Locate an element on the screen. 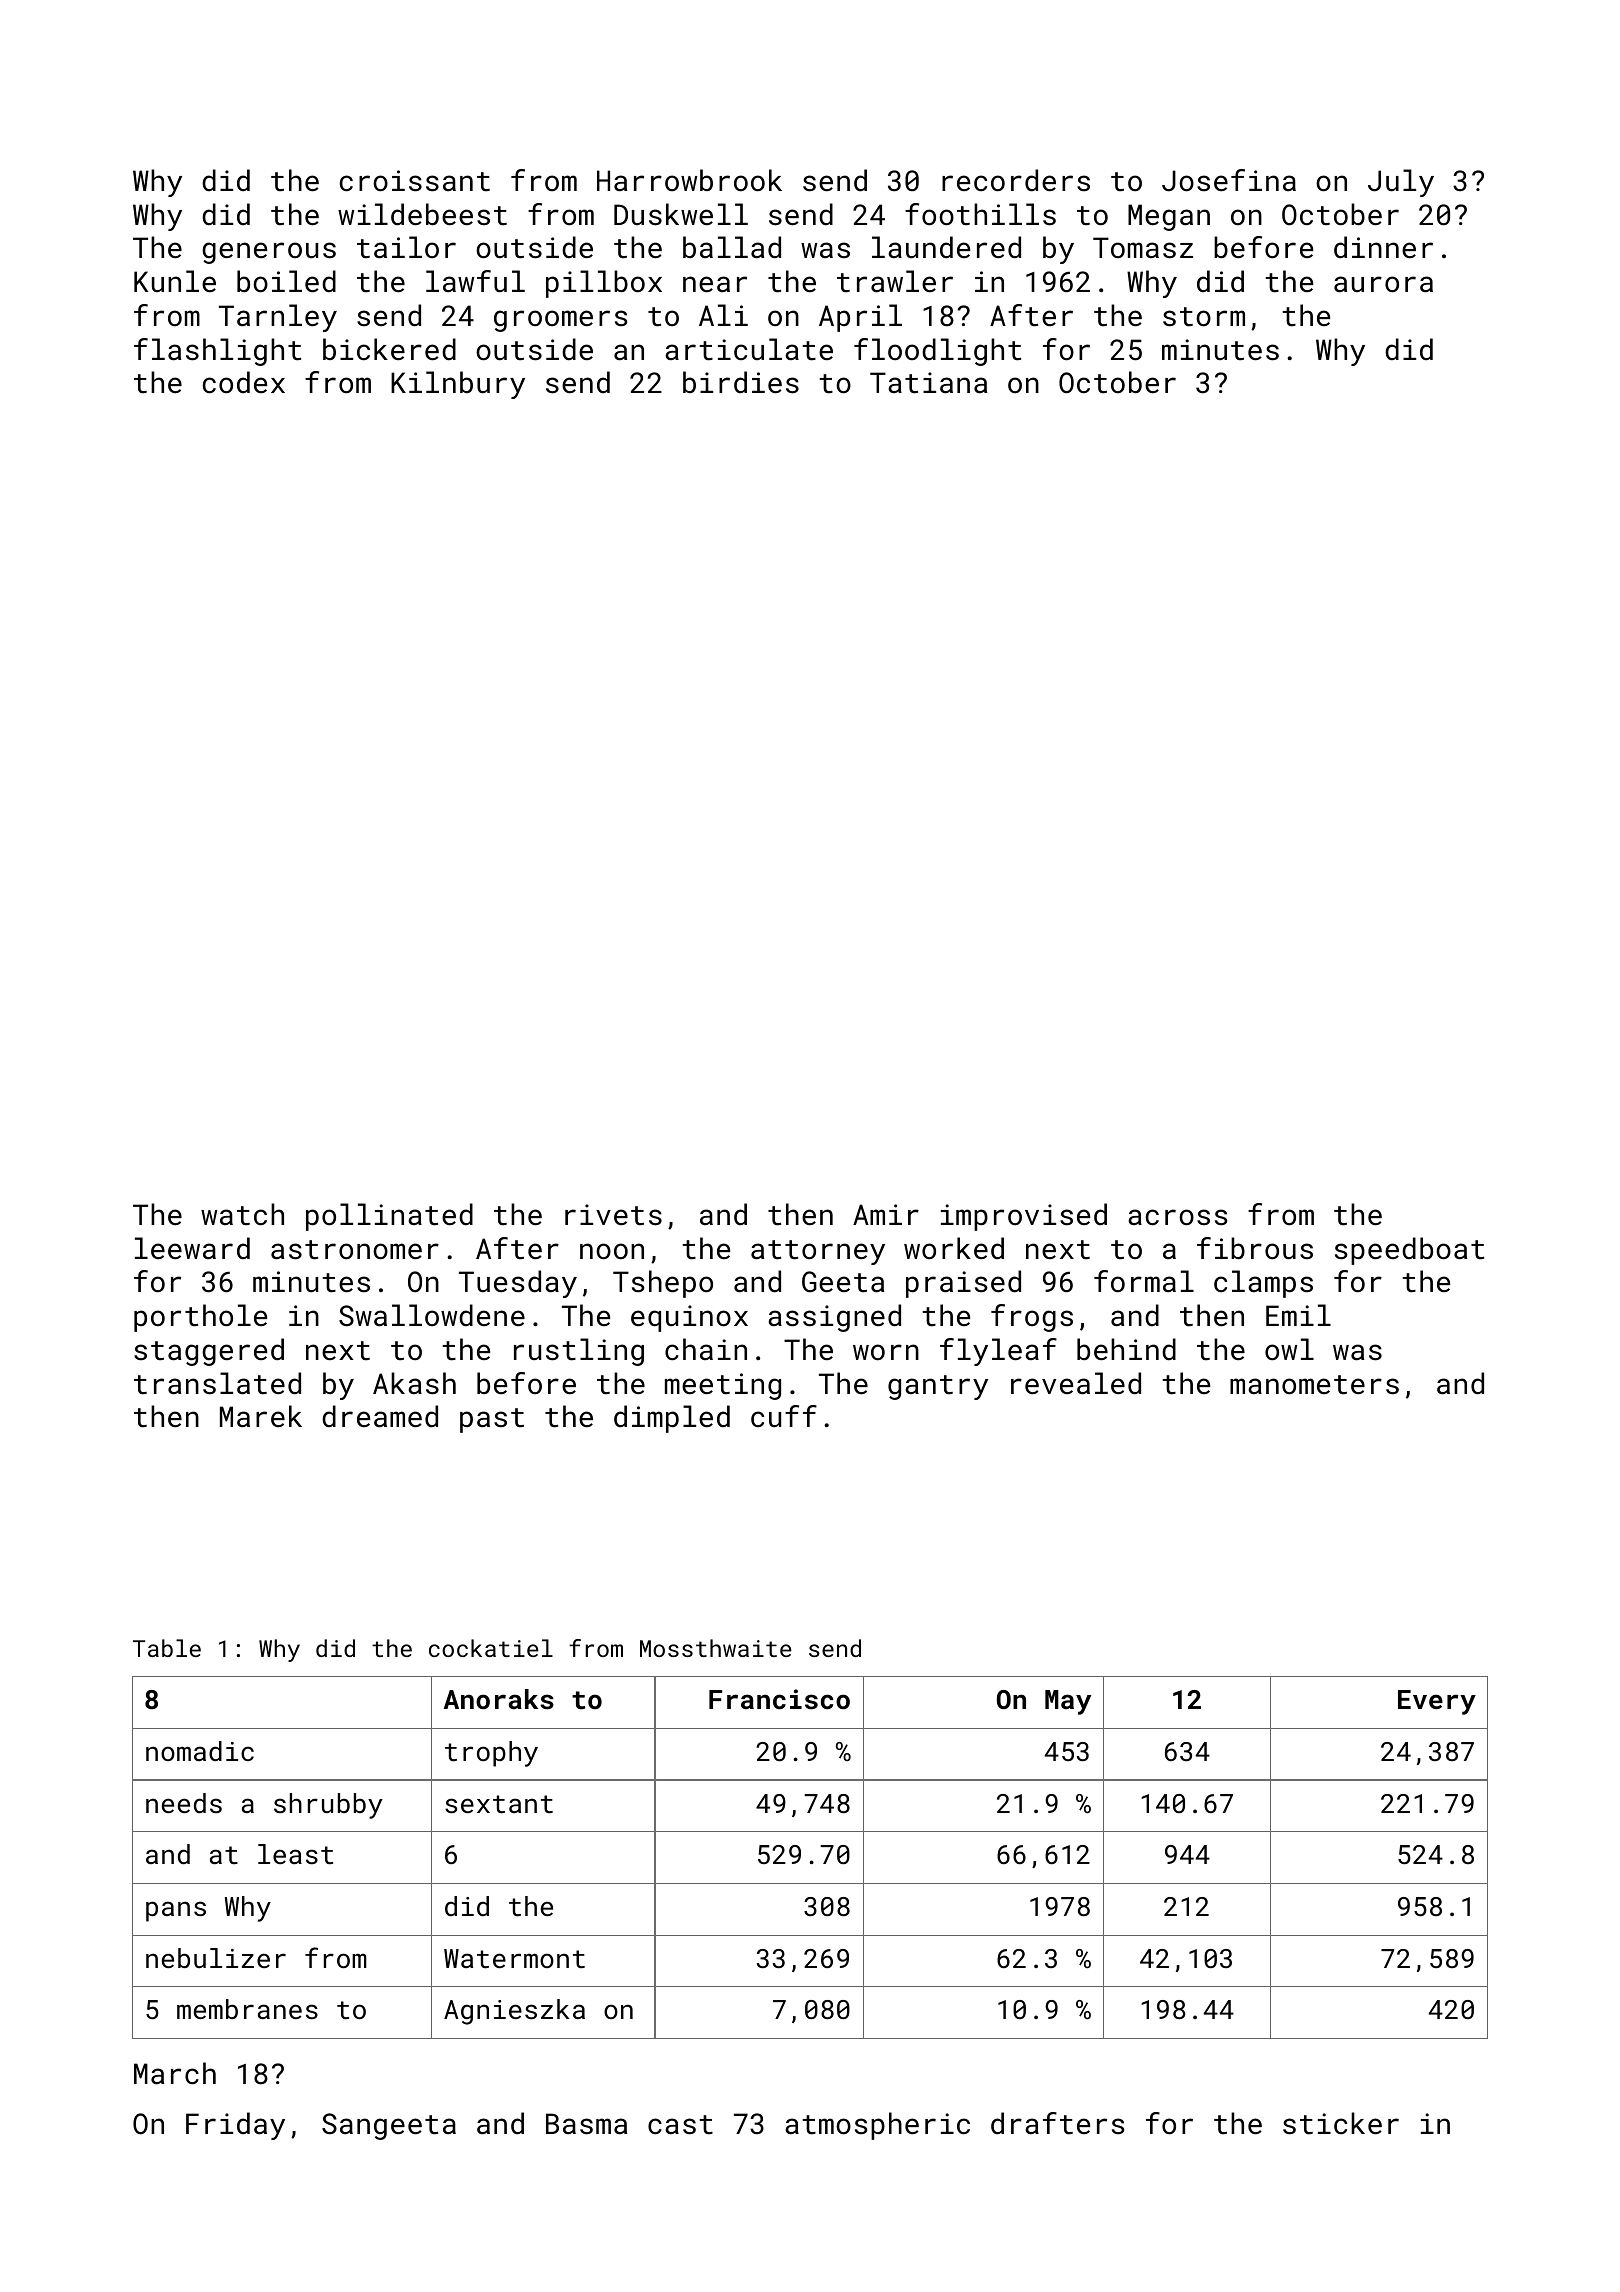 This screenshot has height=2292, width=1620. atmospheric is located at coordinates (877, 2126).
